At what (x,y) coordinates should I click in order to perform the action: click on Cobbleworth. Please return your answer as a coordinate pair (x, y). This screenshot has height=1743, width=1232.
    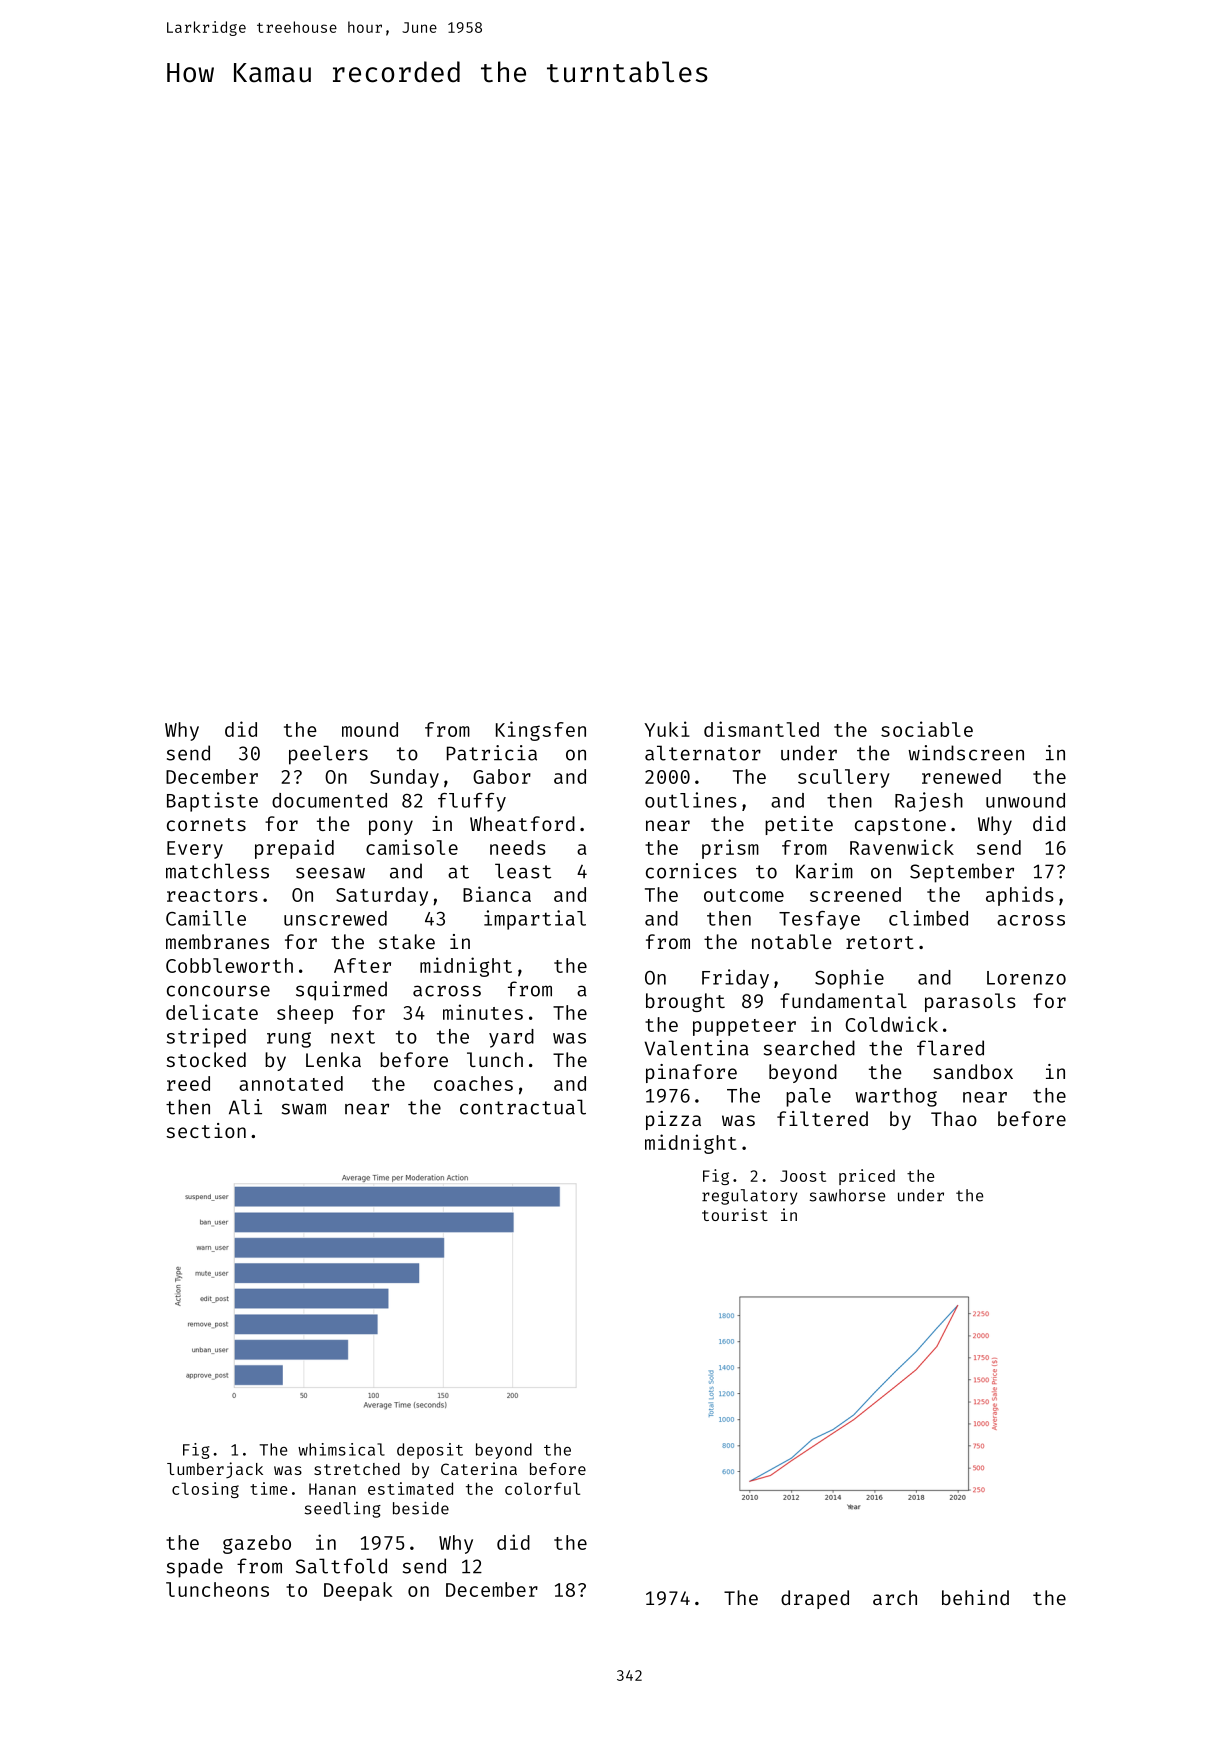
    Looking at the image, I should click on (229, 965).
